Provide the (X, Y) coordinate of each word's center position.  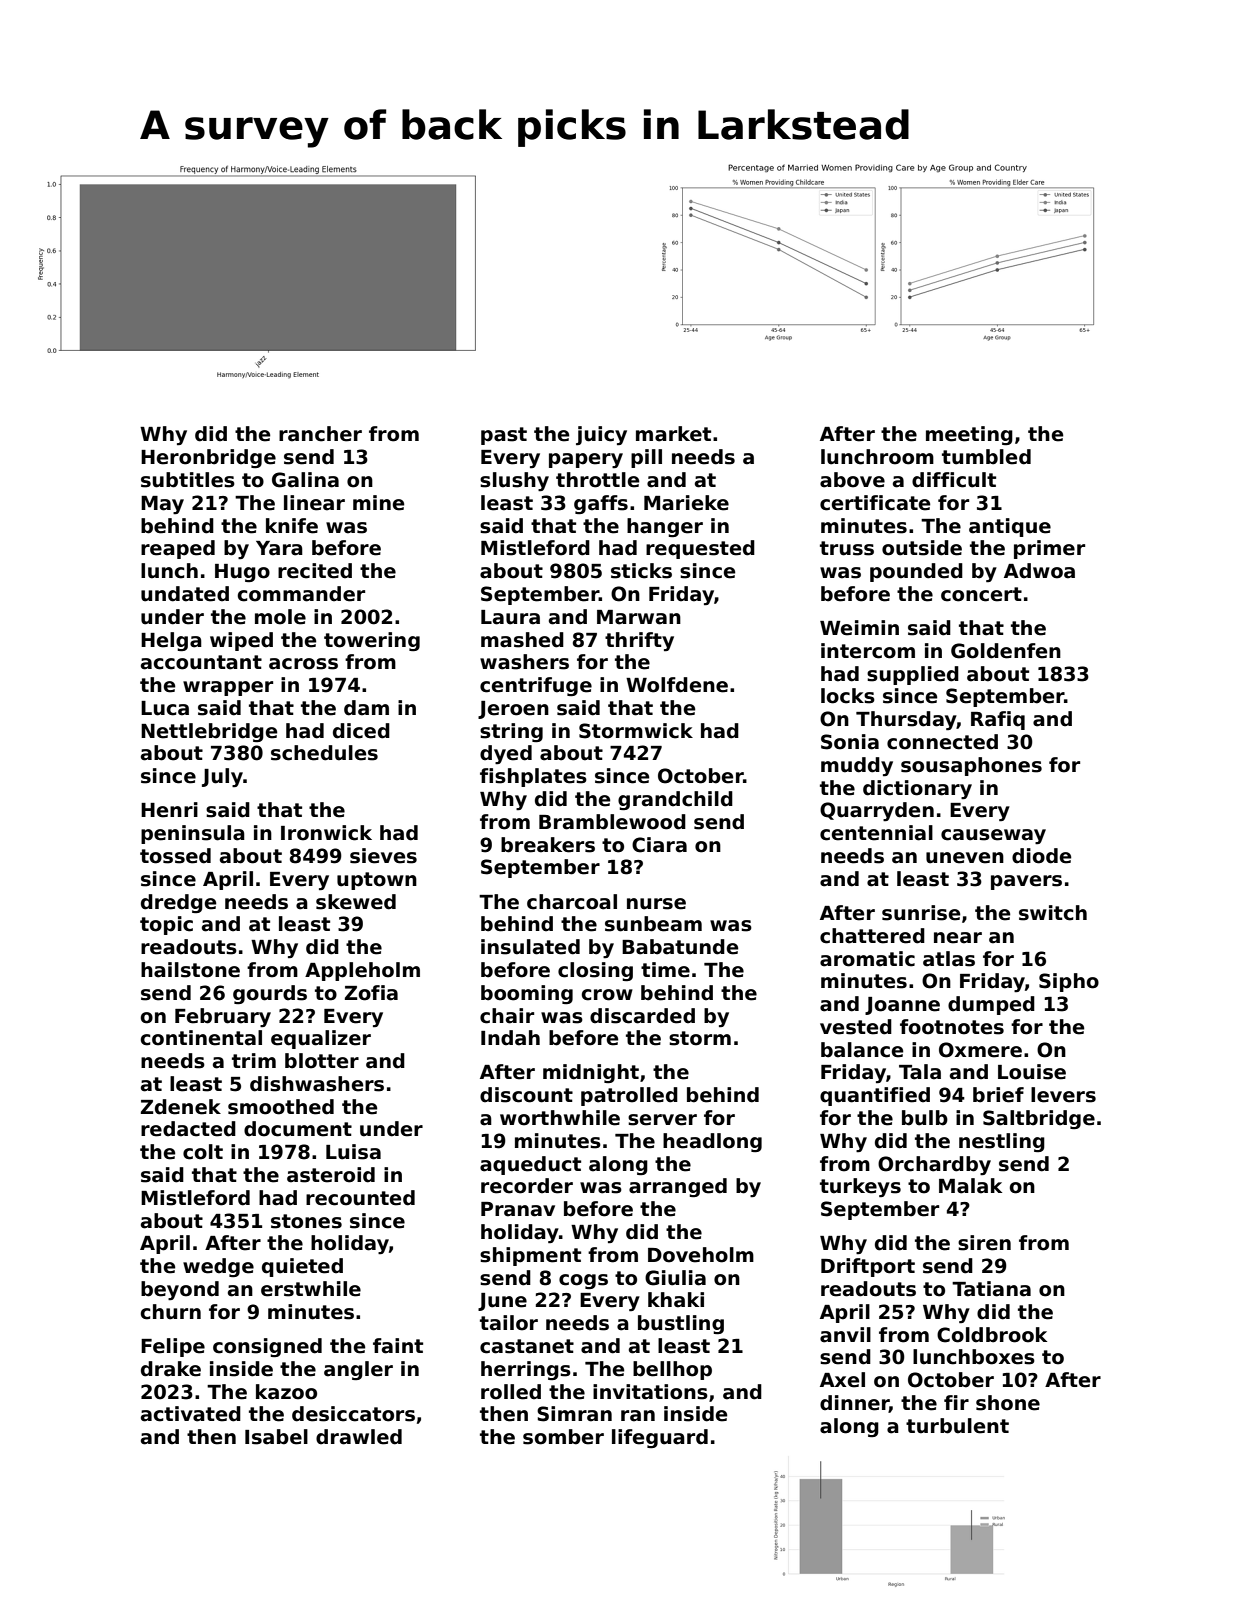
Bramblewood (612, 822)
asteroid (331, 1175)
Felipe (173, 1347)
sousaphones (971, 766)
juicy (601, 435)
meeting (969, 435)
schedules (324, 753)
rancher (320, 434)
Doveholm (701, 1255)
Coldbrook (992, 1335)
